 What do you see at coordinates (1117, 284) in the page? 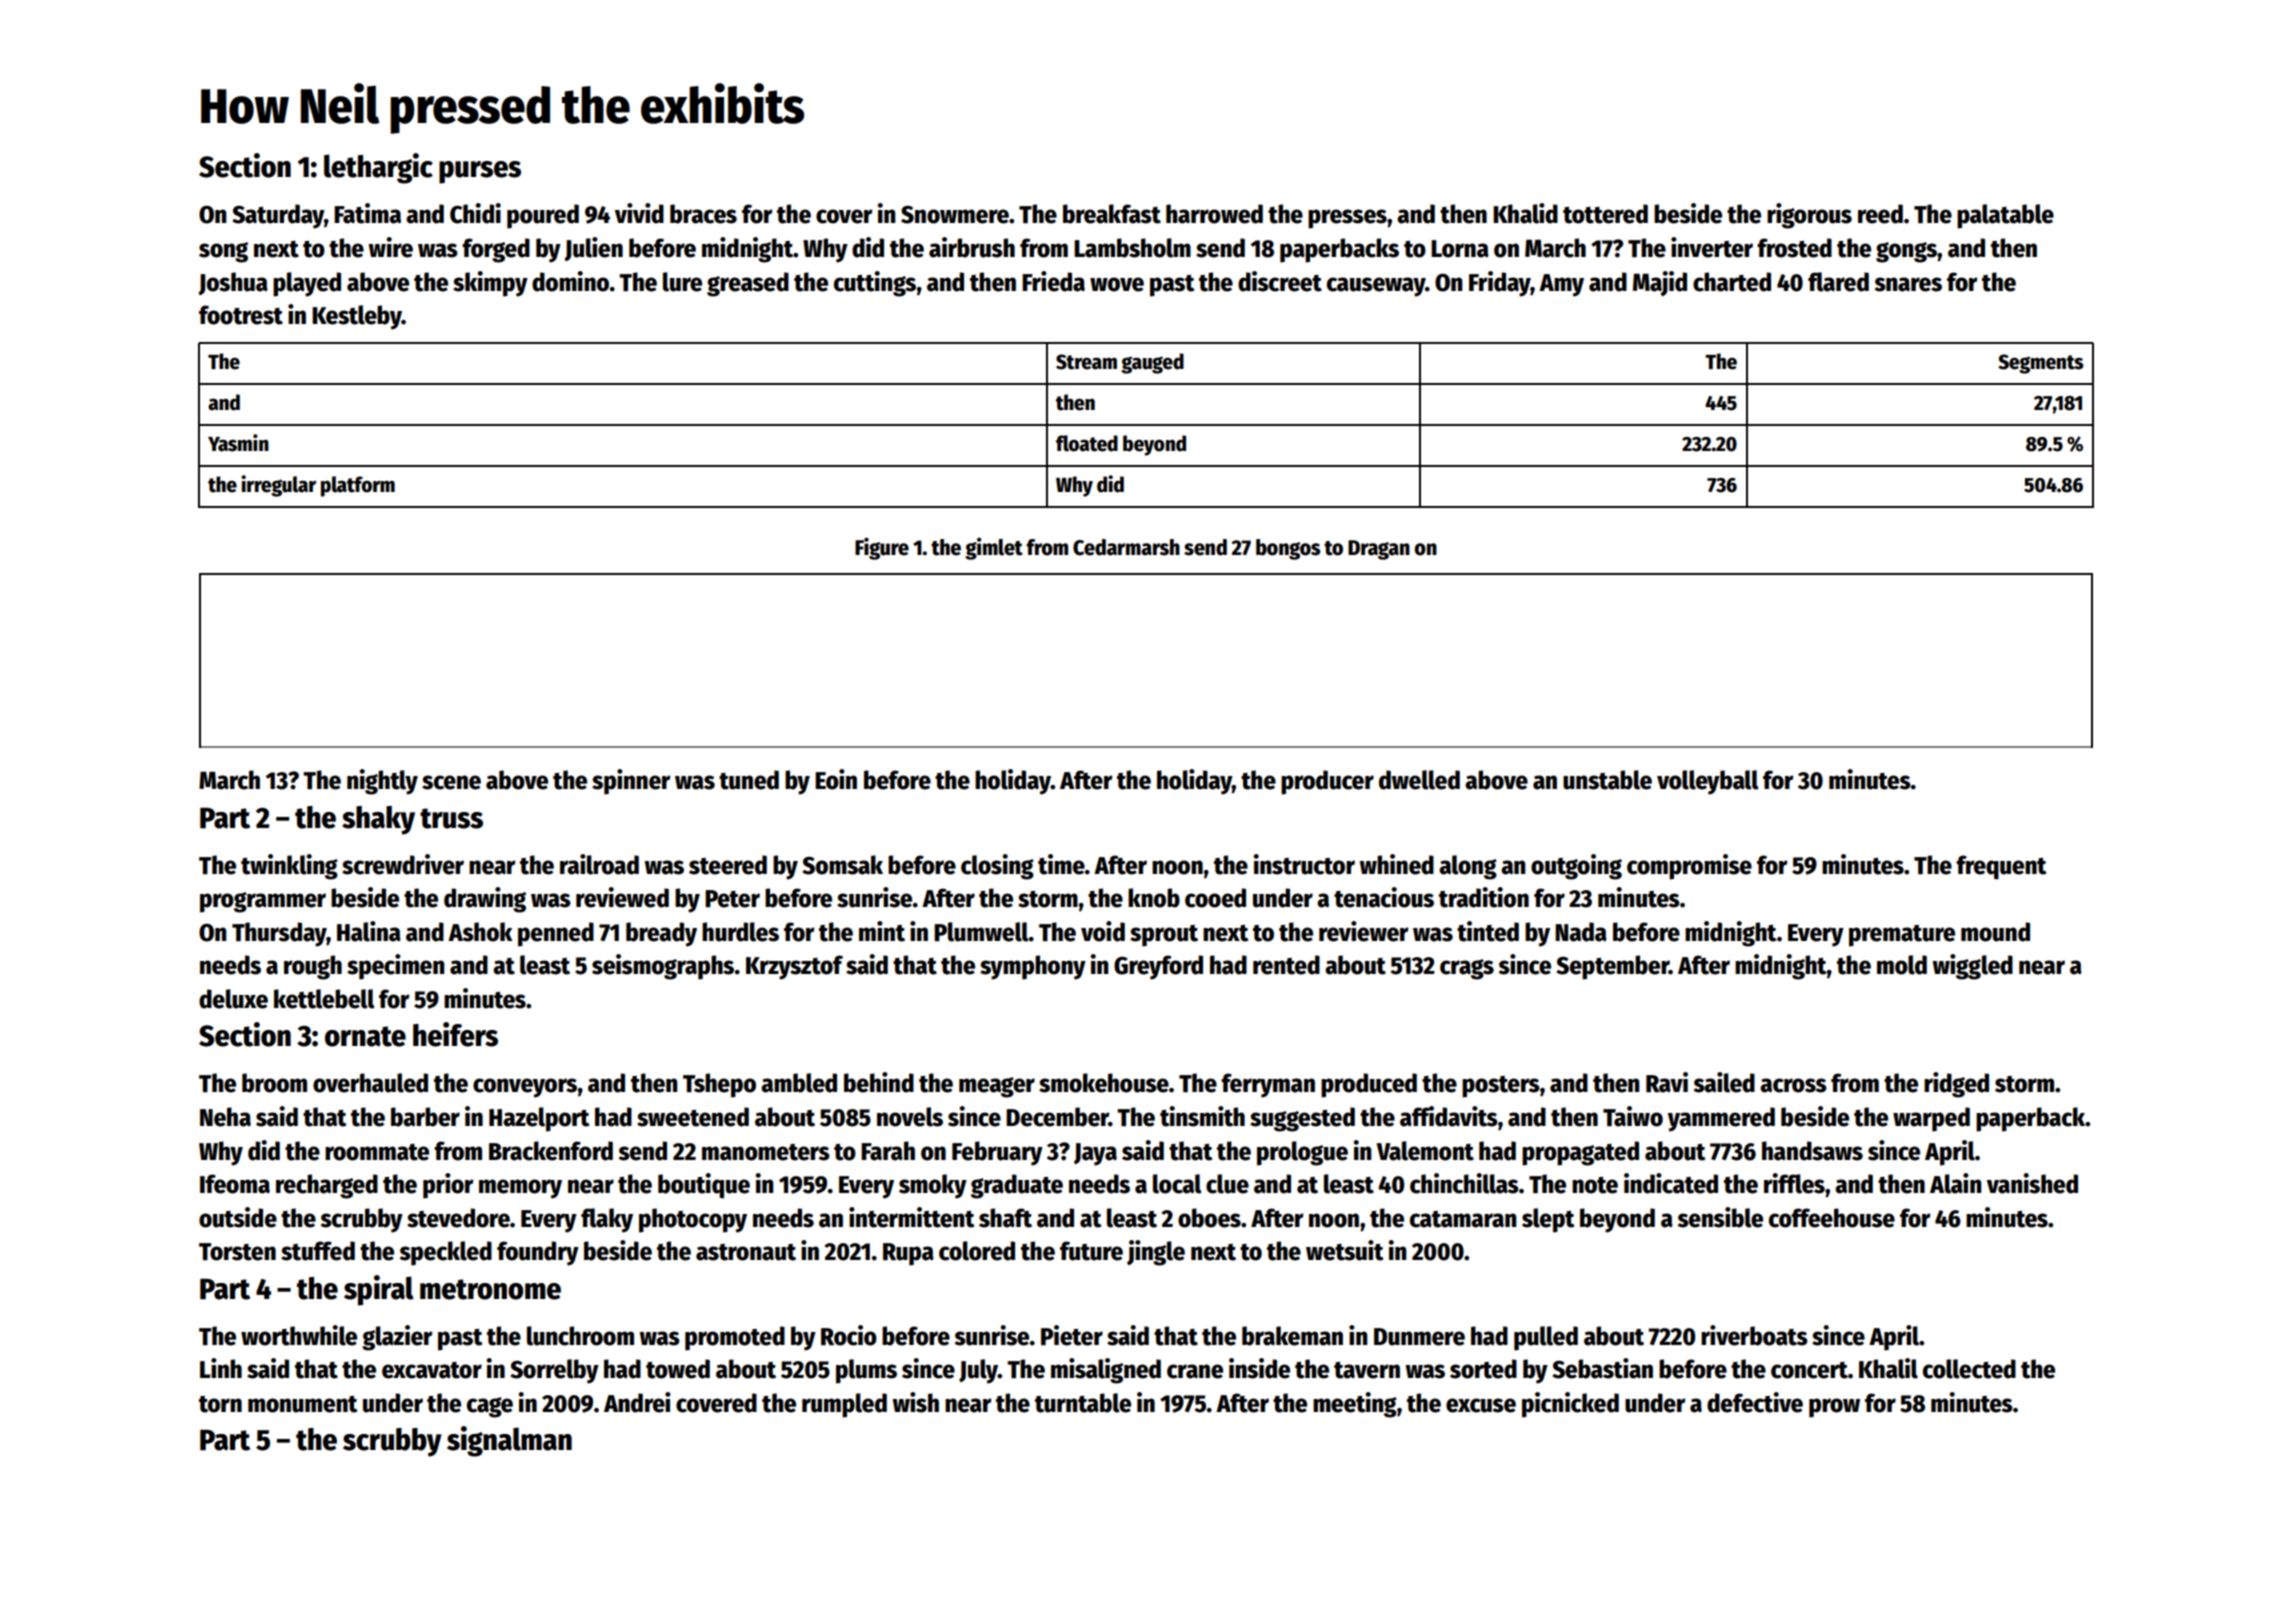
I see `wove` at bounding box center [1117, 284].
